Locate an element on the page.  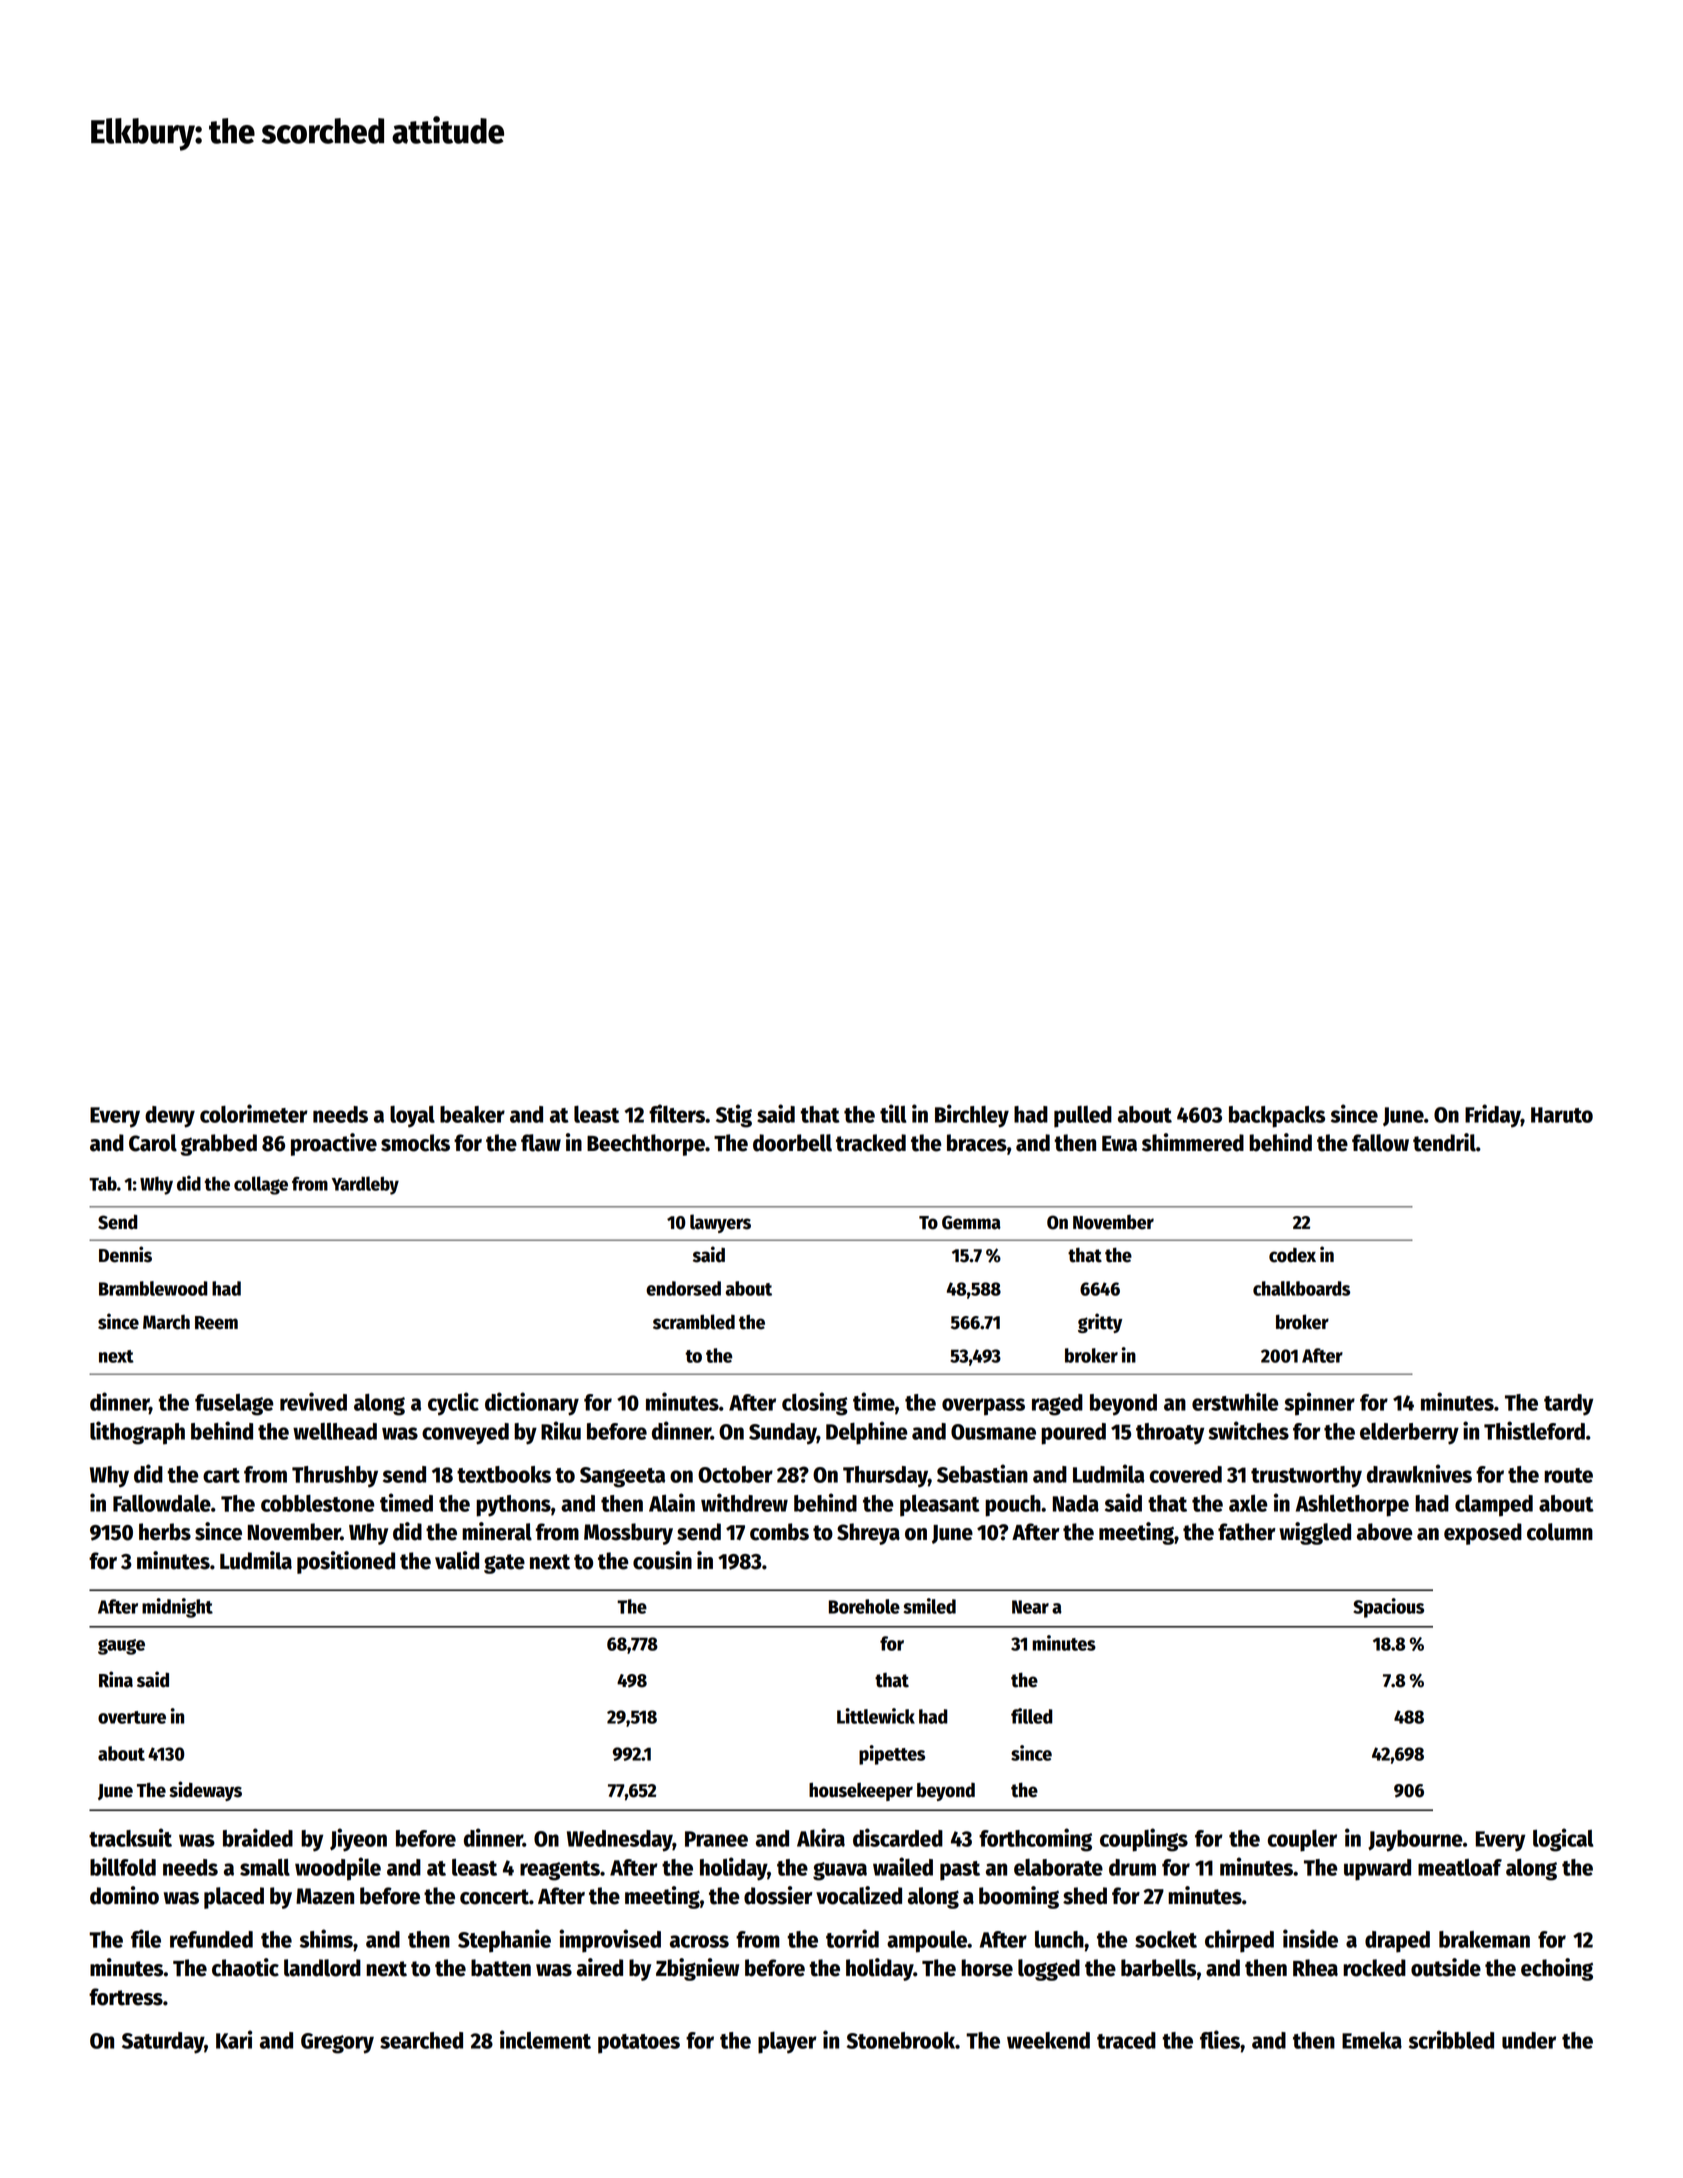
housekeeper is located at coordinates (861, 1791).
